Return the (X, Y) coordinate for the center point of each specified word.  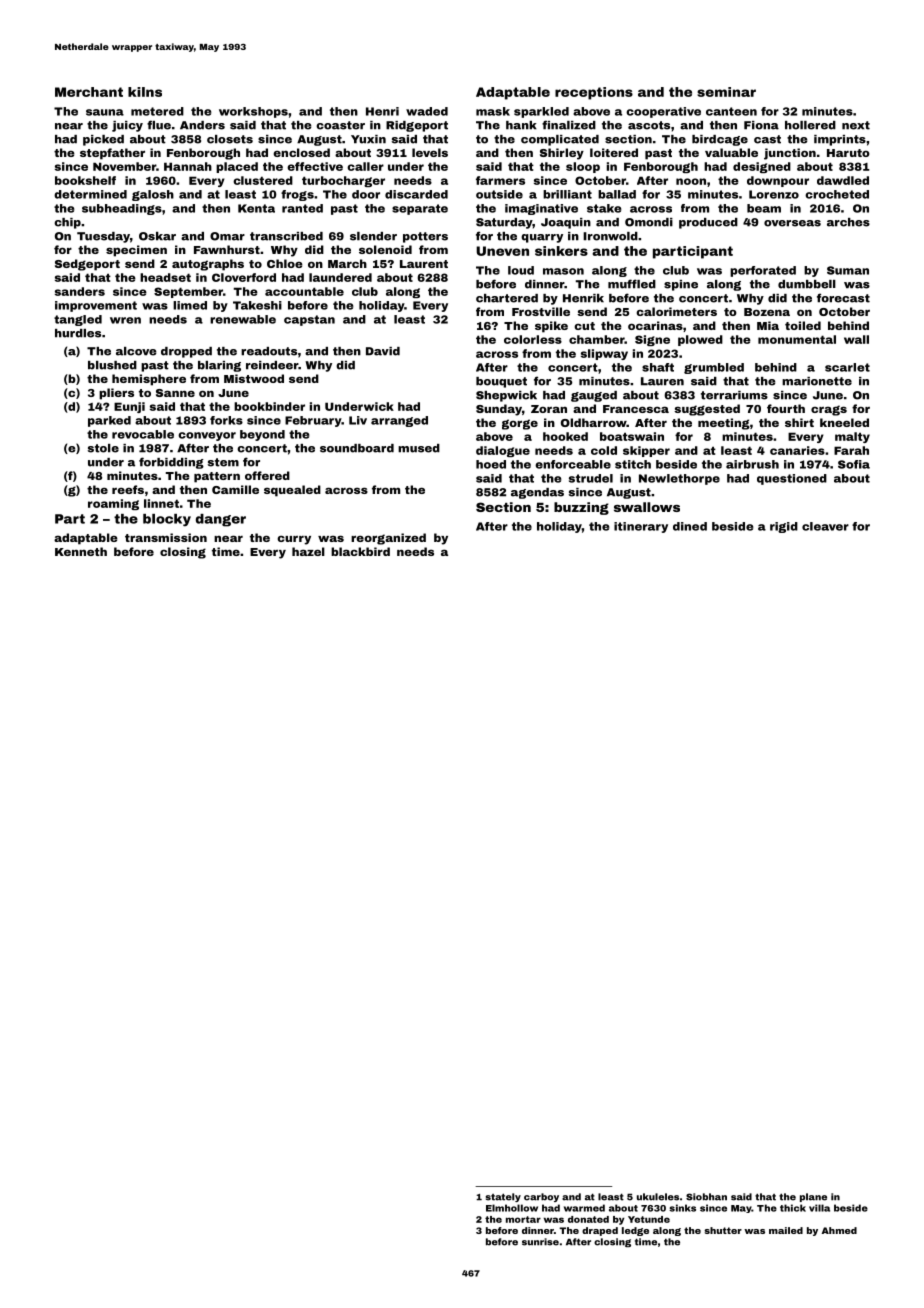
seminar (726, 92)
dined (690, 526)
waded (427, 111)
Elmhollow (512, 1208)
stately (503, 1197)
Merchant (89, 92)
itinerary (641, 527)
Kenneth (81, 551)
